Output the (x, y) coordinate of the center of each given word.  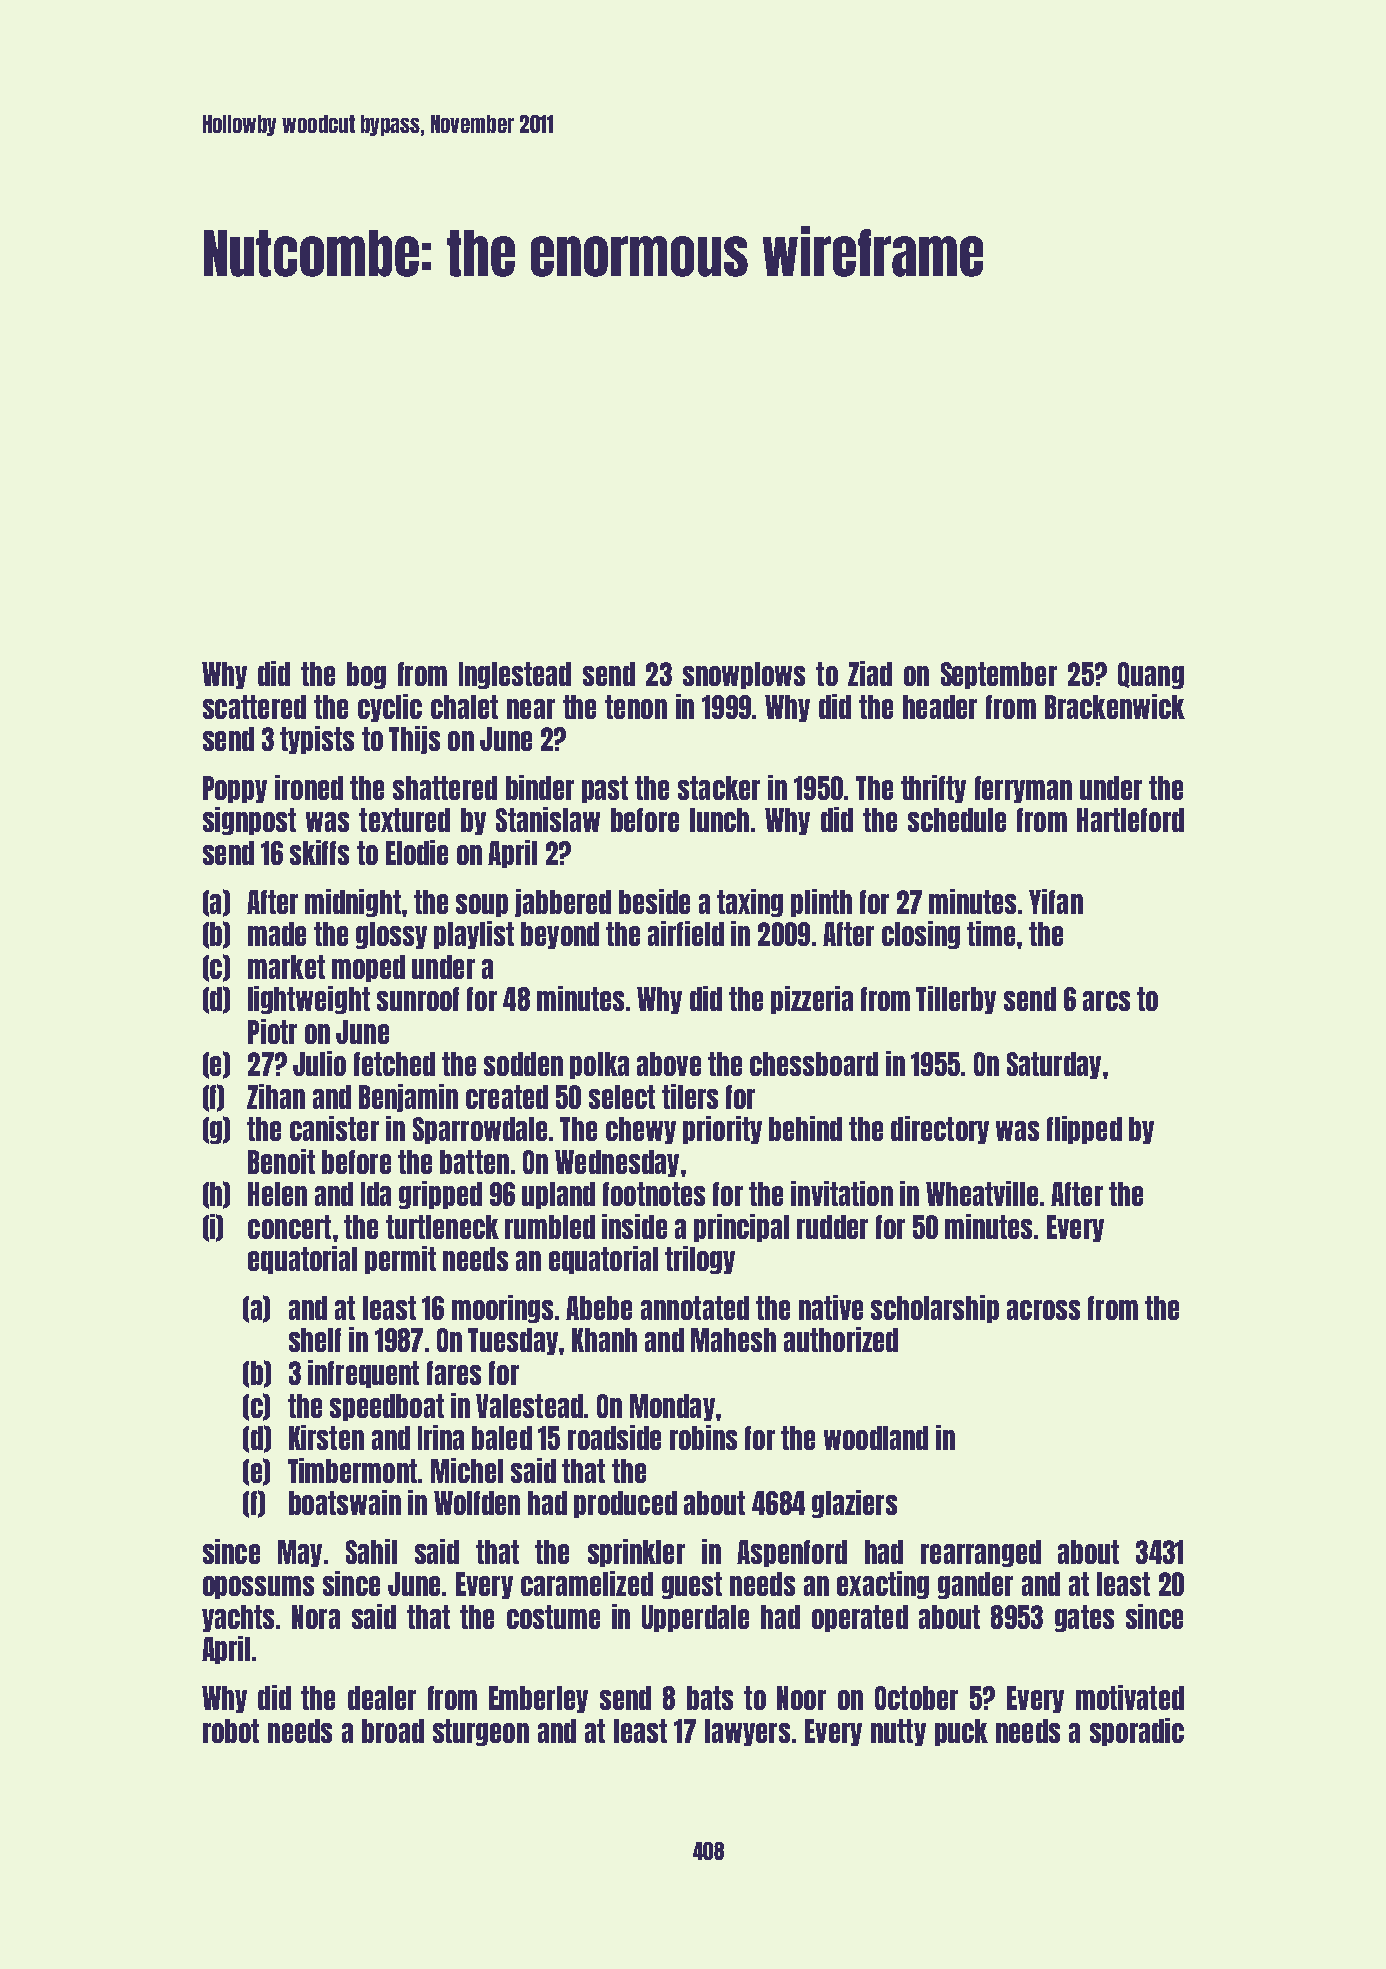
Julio (319, 1063)
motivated (1130, 1697)
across (1043, 1310)
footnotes (654, 1194)
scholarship (935, 1309)
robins (703, 1437)
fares (454, 1373)
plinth (821, 903)
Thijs (414, 740)
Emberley (538, 1699)
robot (231, 1731)
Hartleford (1130, 820)
